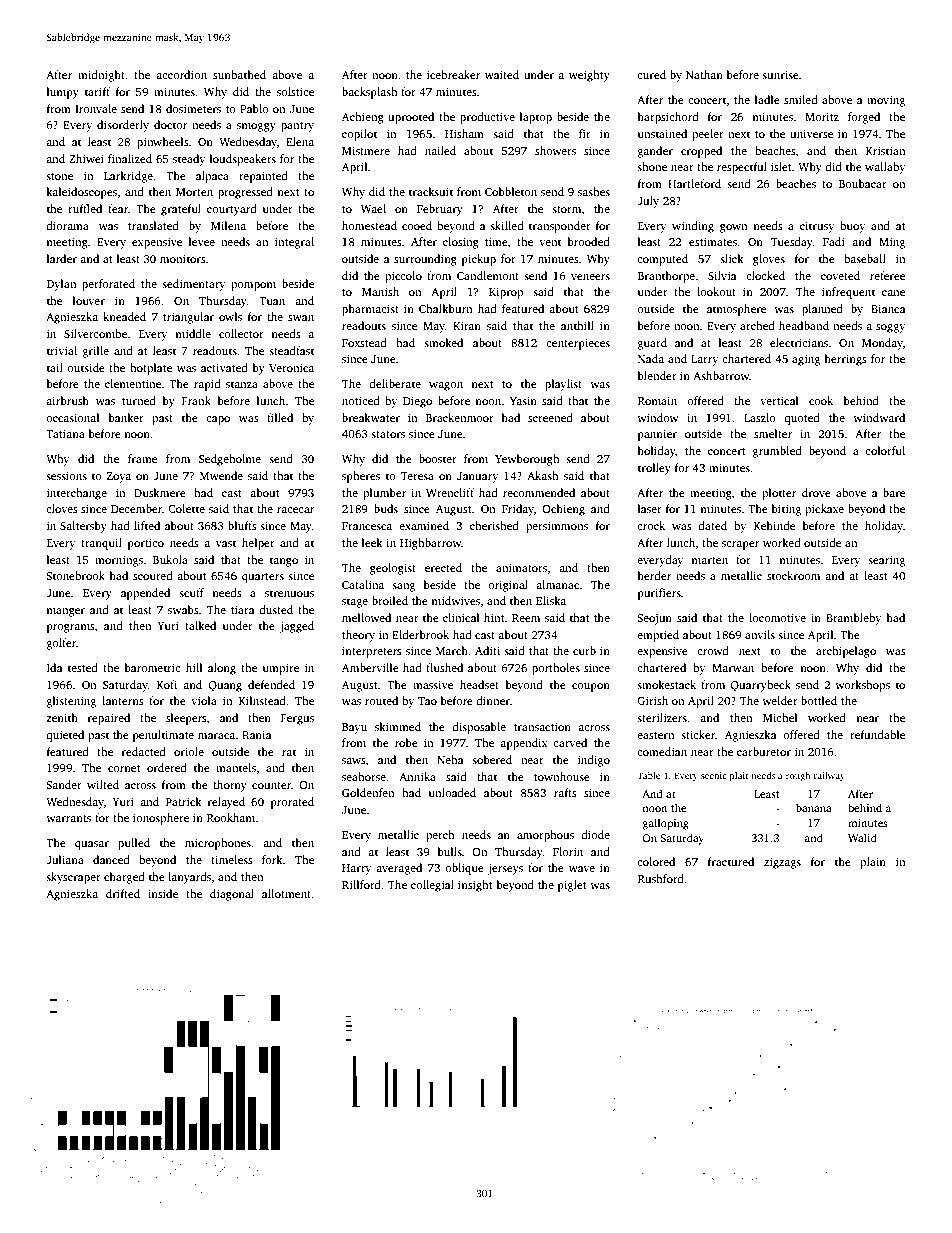 The width and height of the screenshot is (952, 1233). Describe the element at coordinates (886, 101) in the screenshot. I see `moving` at that location.
